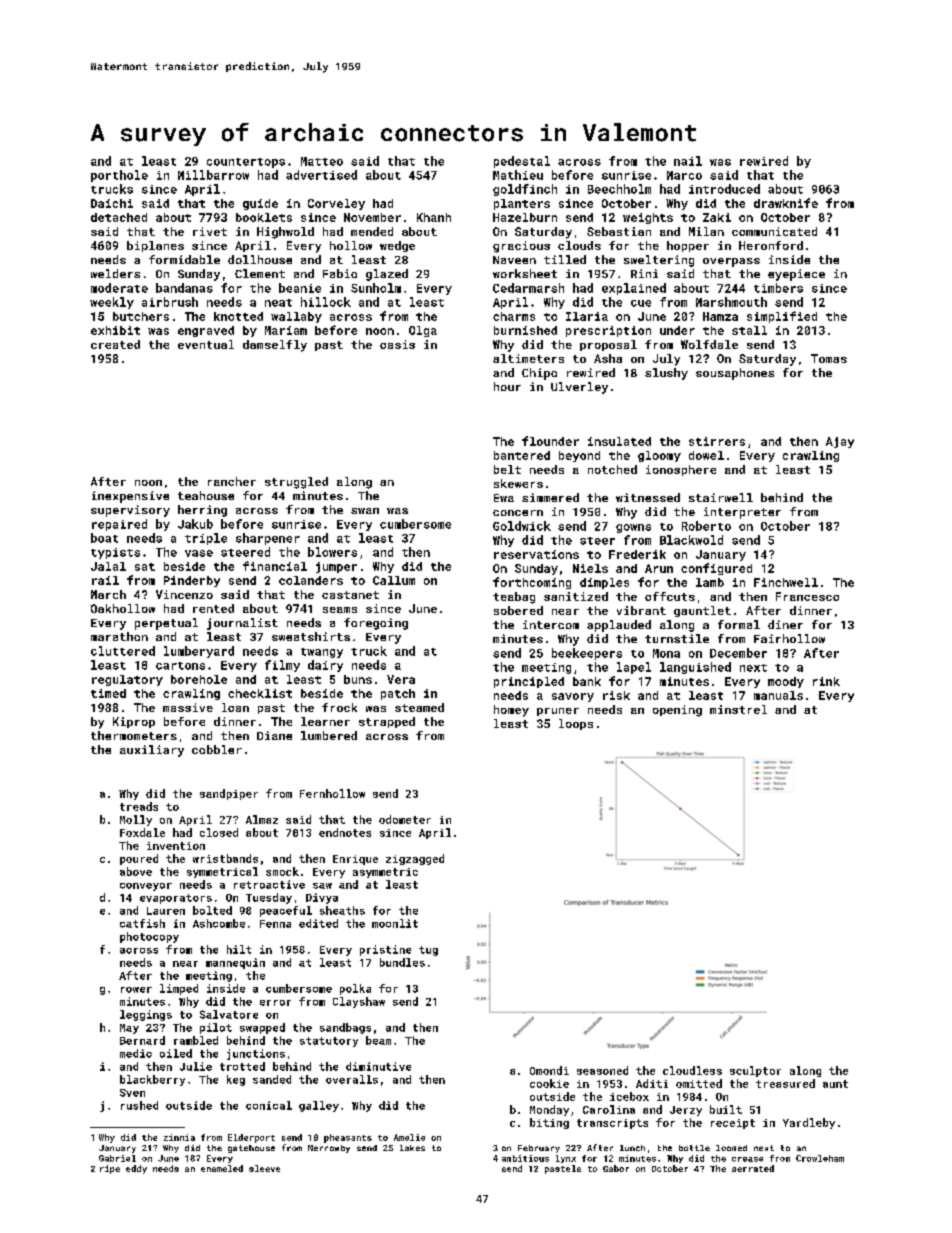 Image resolution: width=952 pixels, height=1233 pixels. Describe the element at coordinates (522, 455) in the screenshot. I see `bantered` at that location.
